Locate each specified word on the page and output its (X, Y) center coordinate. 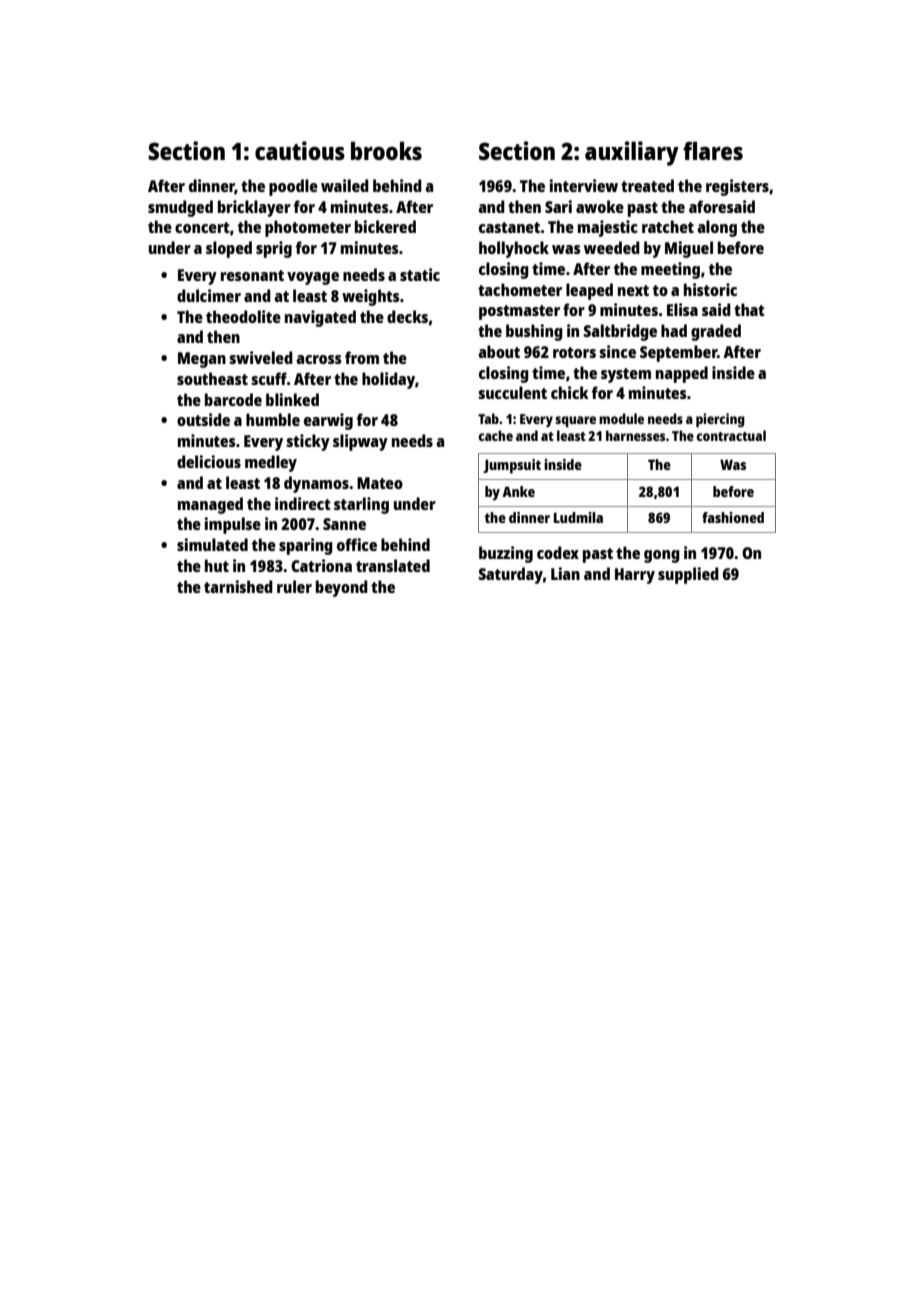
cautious (300, 150)
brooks (386, 150)
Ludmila (578, 517)
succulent (512, 392)
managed (210, 505)
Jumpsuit (512, 466)
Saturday (511, 575)
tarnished (238, 586)
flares (713, 150)
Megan (202, 360)
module (621, 418)
